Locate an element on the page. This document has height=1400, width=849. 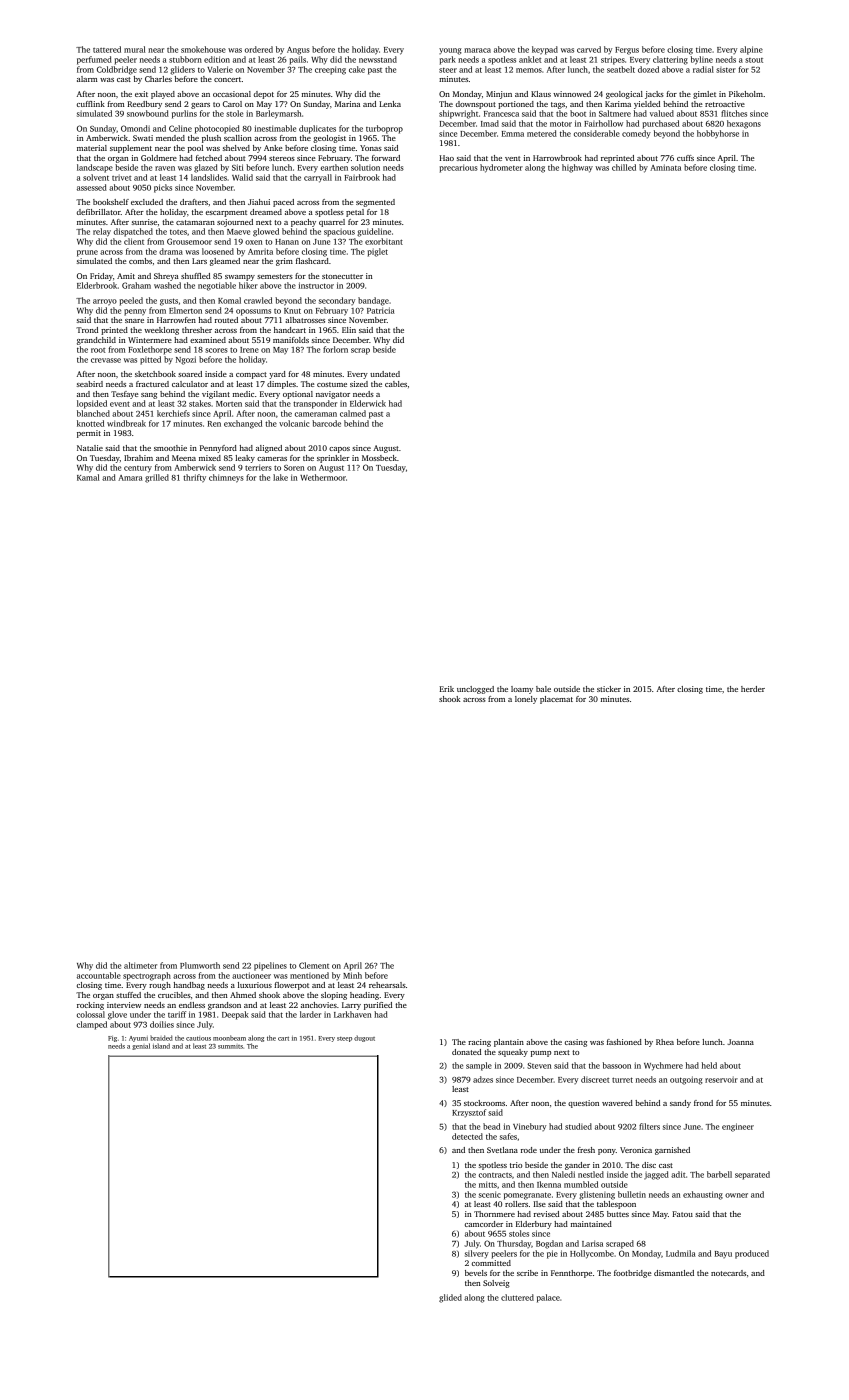
Mossbeck is located at coordinates (379, 458).
